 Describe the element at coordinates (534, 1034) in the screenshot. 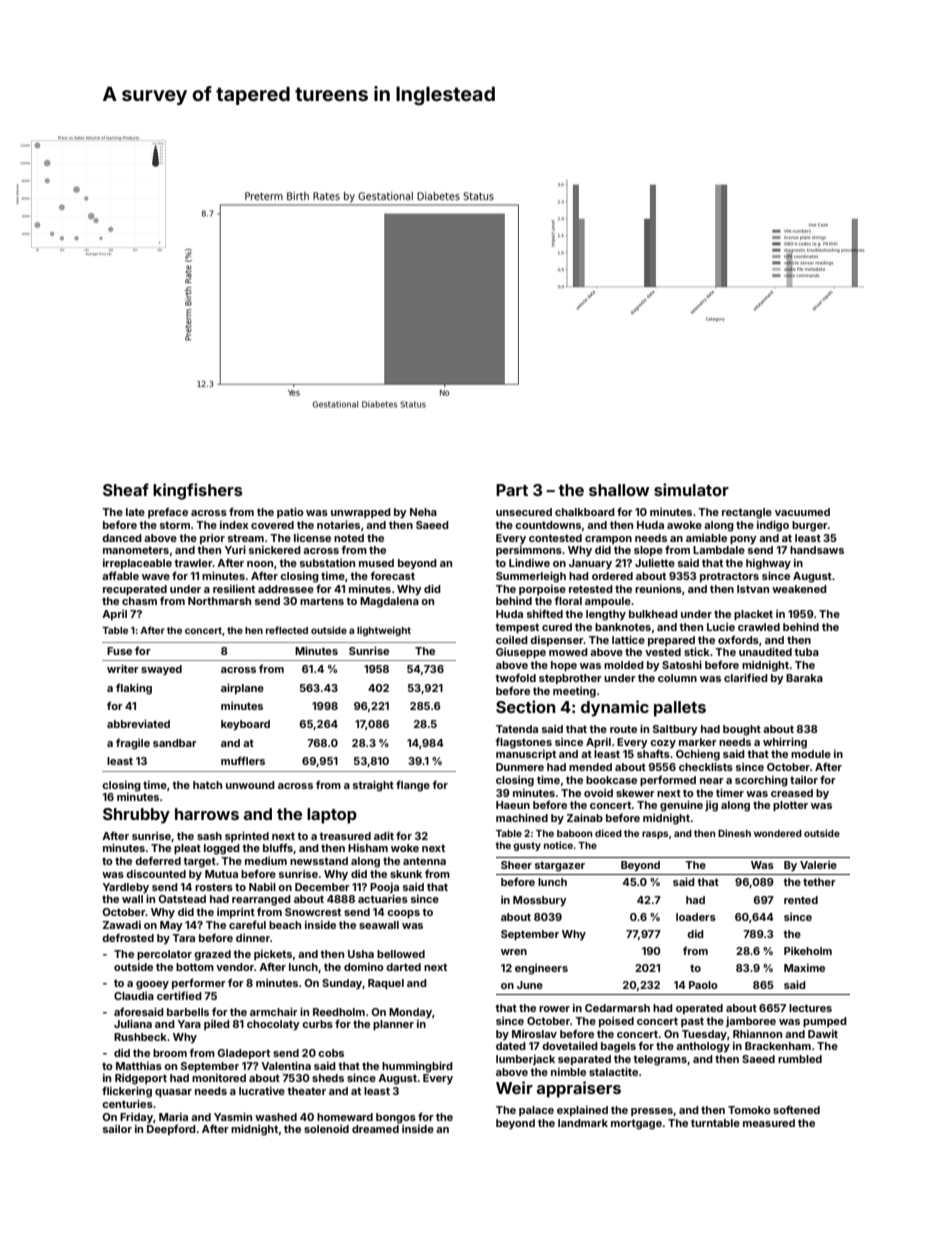

I see `Miroslav` at that location.
